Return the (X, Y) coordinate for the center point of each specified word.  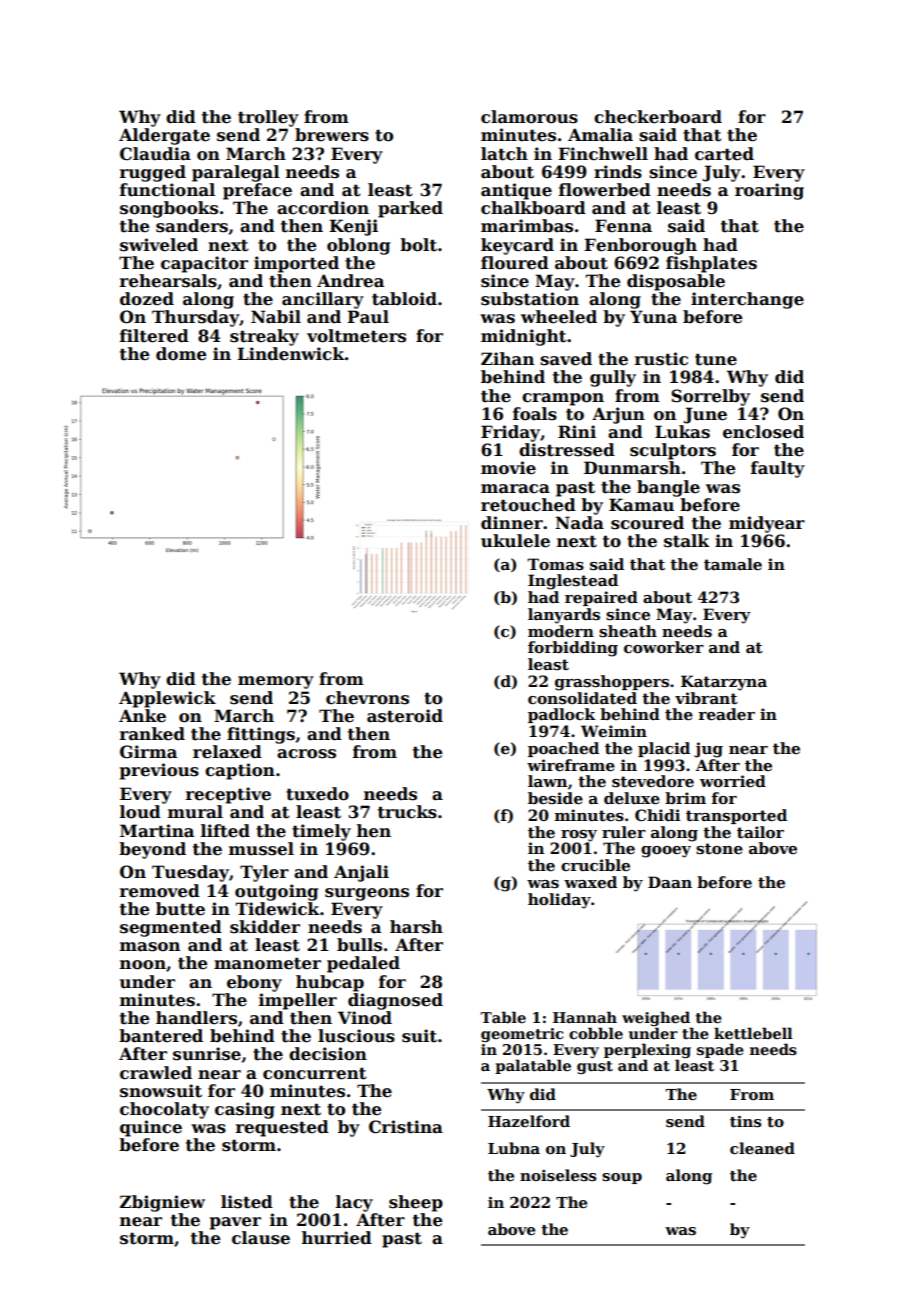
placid (664, 749)
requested (282, 1128)
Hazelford (529, 1121)
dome (181, 354)
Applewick (167, 699)
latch (504, 154)
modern (561, 631)
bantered (161, 1036)
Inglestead (573, 582)
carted (724, 154)
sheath (628, 631)
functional (167, 190)
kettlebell (753, 1033)
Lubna (514, 1148)
